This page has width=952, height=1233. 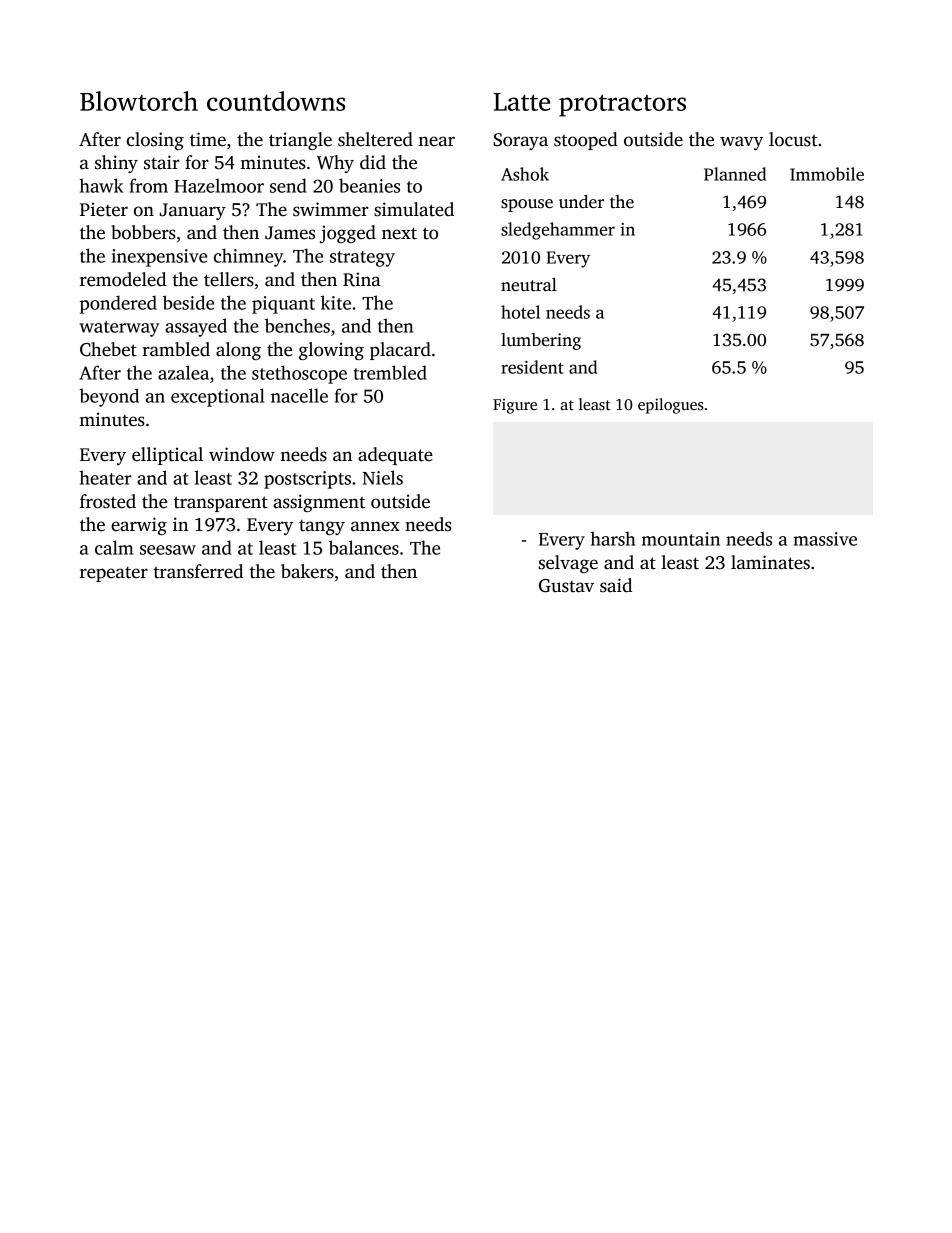 I want to click on beyond, so click(x=109, y=397).
